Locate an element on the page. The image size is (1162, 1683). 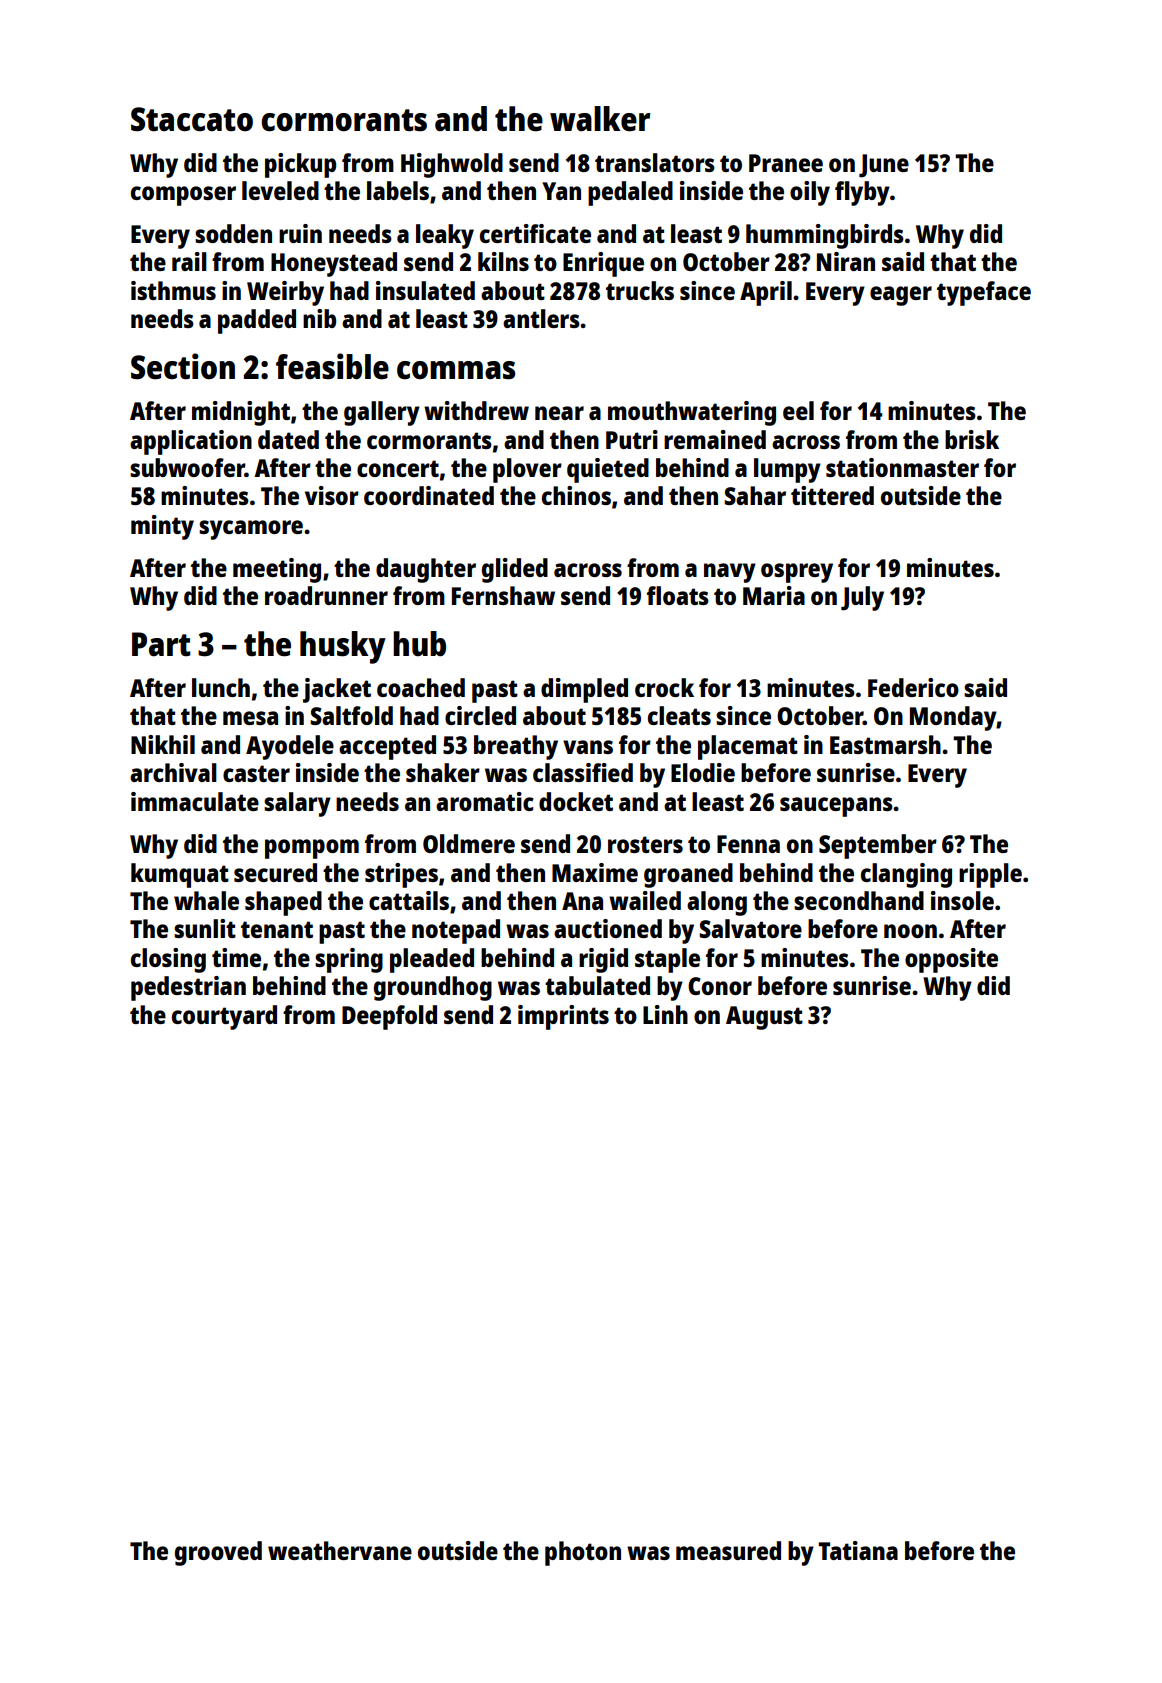
grooved is located at coordinates (218, 1553).
